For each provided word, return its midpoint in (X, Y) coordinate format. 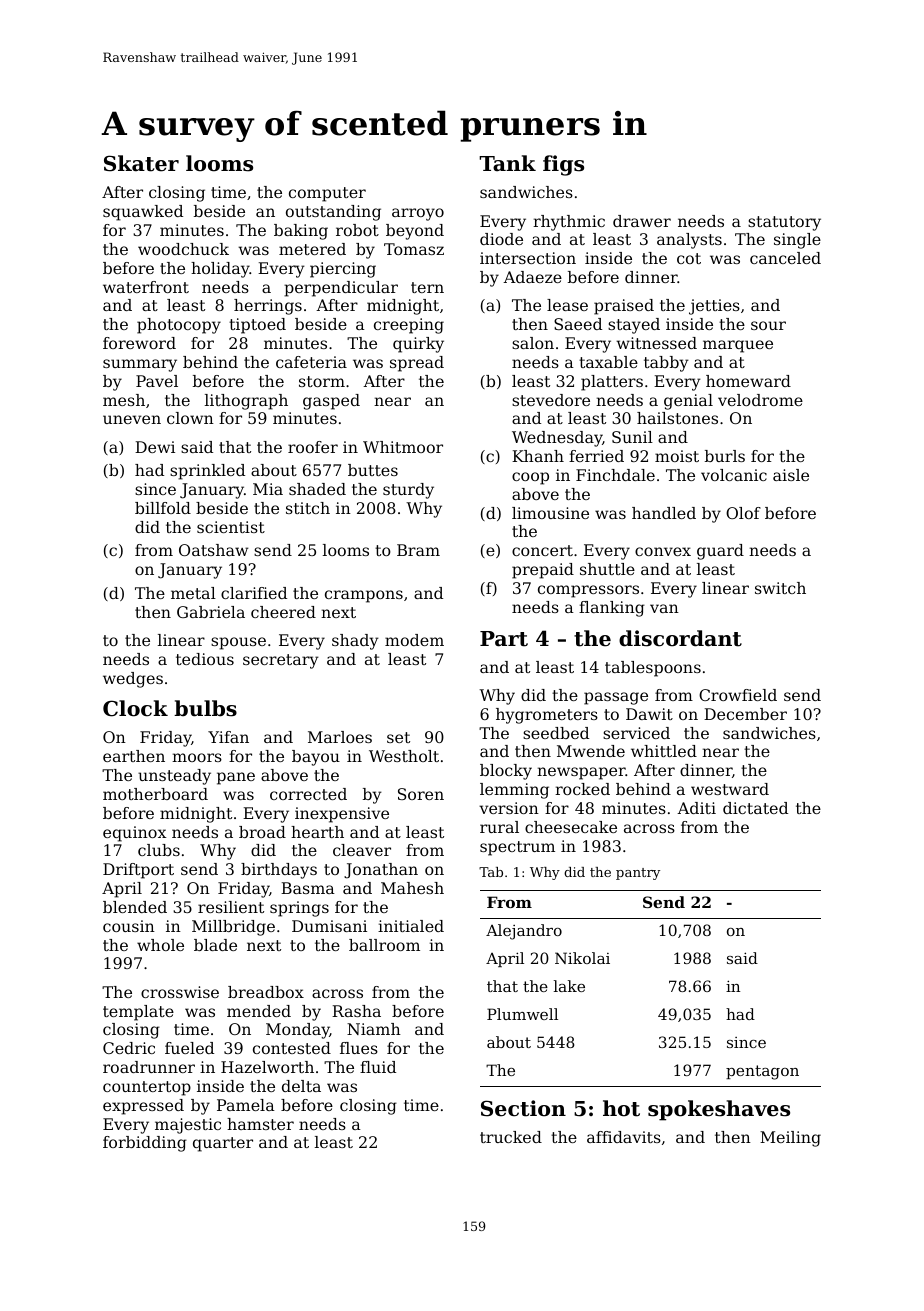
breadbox (266, 992)
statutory (784, 223)
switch (780, 588)
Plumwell (522, 1014)
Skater (141, 163)
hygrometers (547, 716)
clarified (254, 593)
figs (563, 165)
